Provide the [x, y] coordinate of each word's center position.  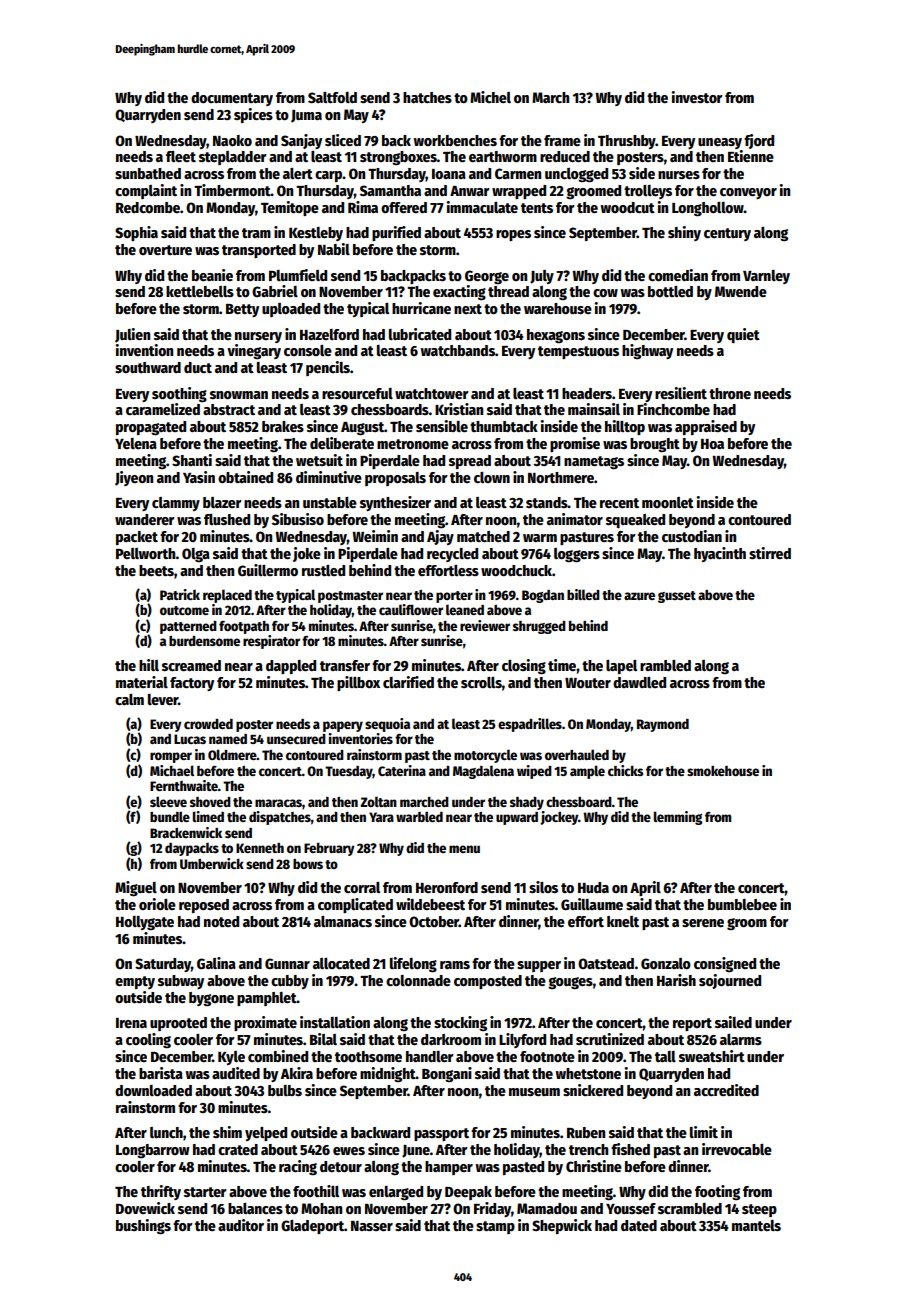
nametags [594, 462]
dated [639, 1225]
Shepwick [562, 1226]
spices [253, 115]
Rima [363, 207]
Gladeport [312, 1227]
